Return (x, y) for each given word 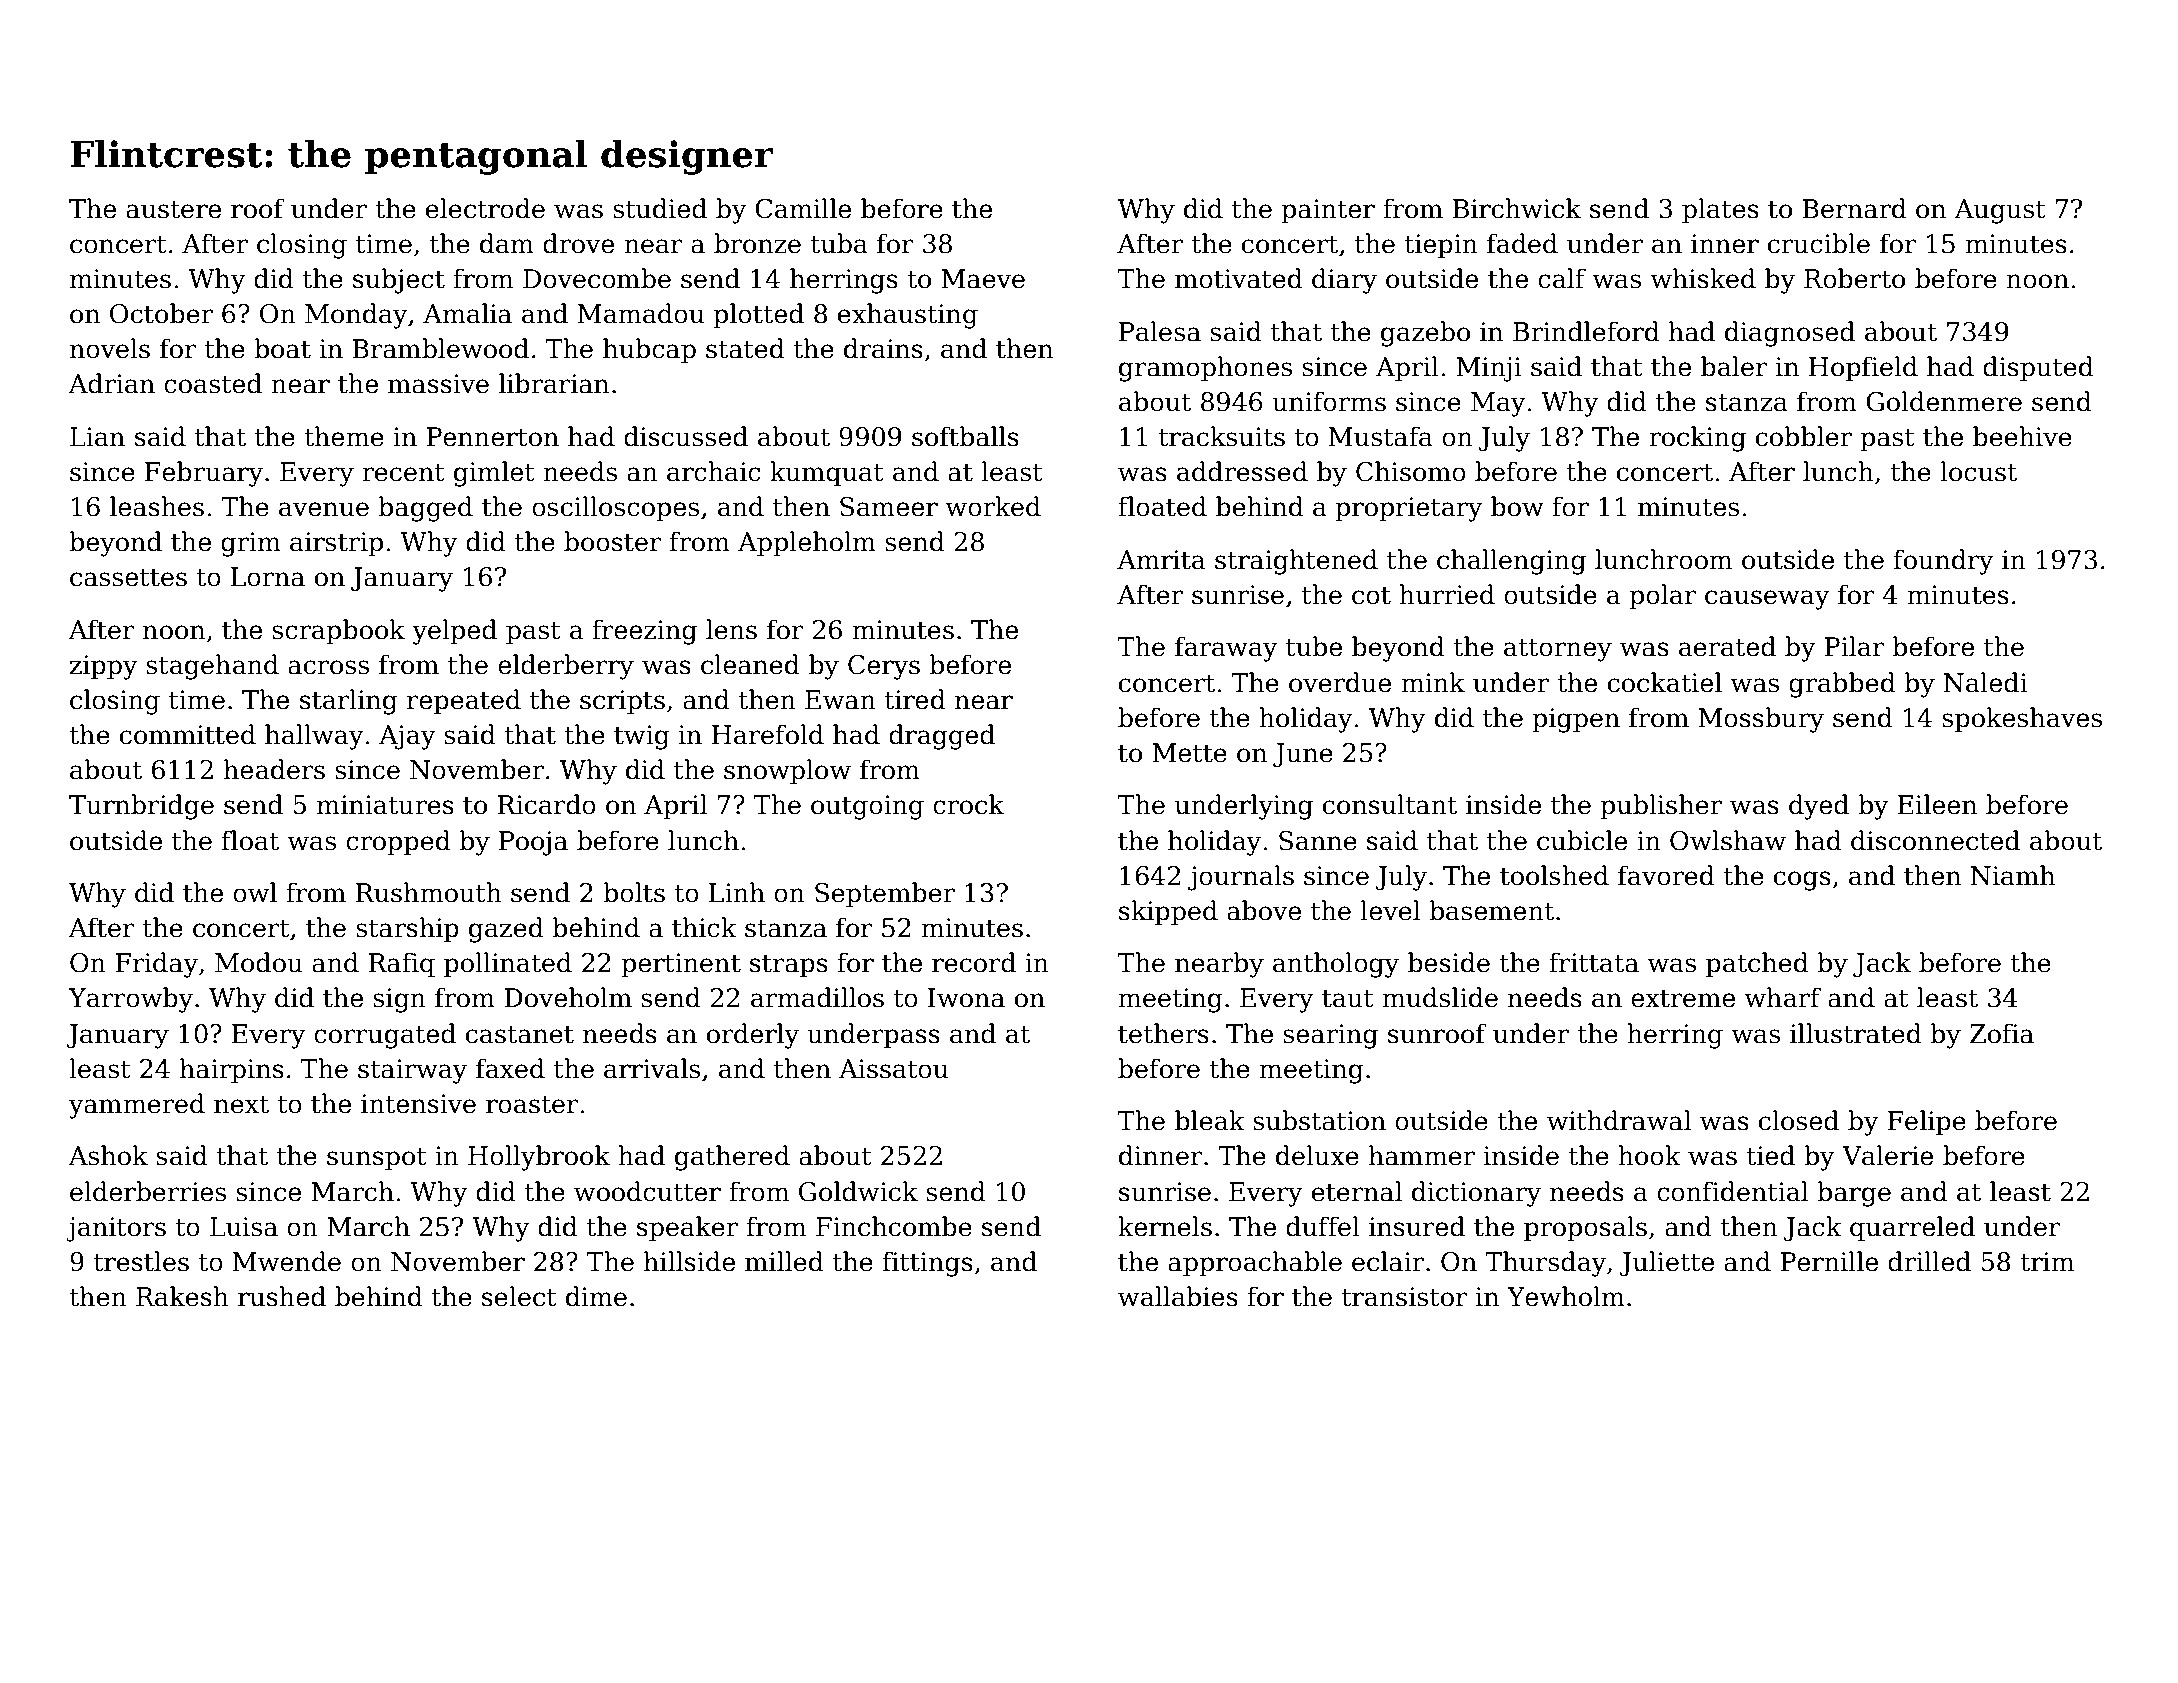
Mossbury (1761, 720)
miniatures (385, 805)
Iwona (966, 998)
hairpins (232, 1070)
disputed (2038, 368)
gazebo (1425, 334)
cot (1371, 596)
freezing (644, 632)
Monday (356, 316)
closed (1799, 1120)
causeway (1767, 600)
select (519, 1296)
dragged (942, 737)
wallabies (1178, 1296)
